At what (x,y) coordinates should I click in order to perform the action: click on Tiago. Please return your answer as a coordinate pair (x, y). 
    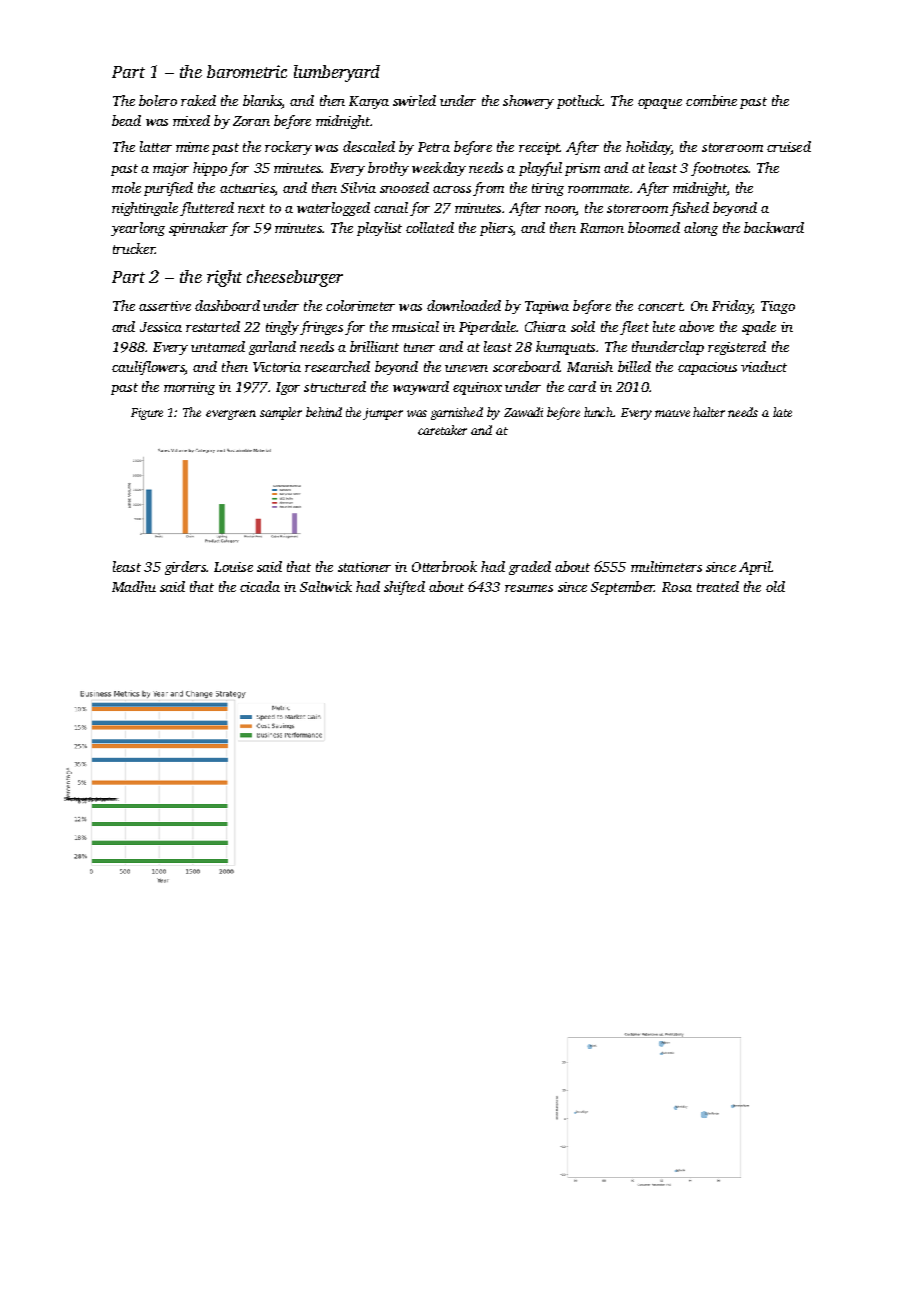
    Looking at the image, I should click on (778, 307).
